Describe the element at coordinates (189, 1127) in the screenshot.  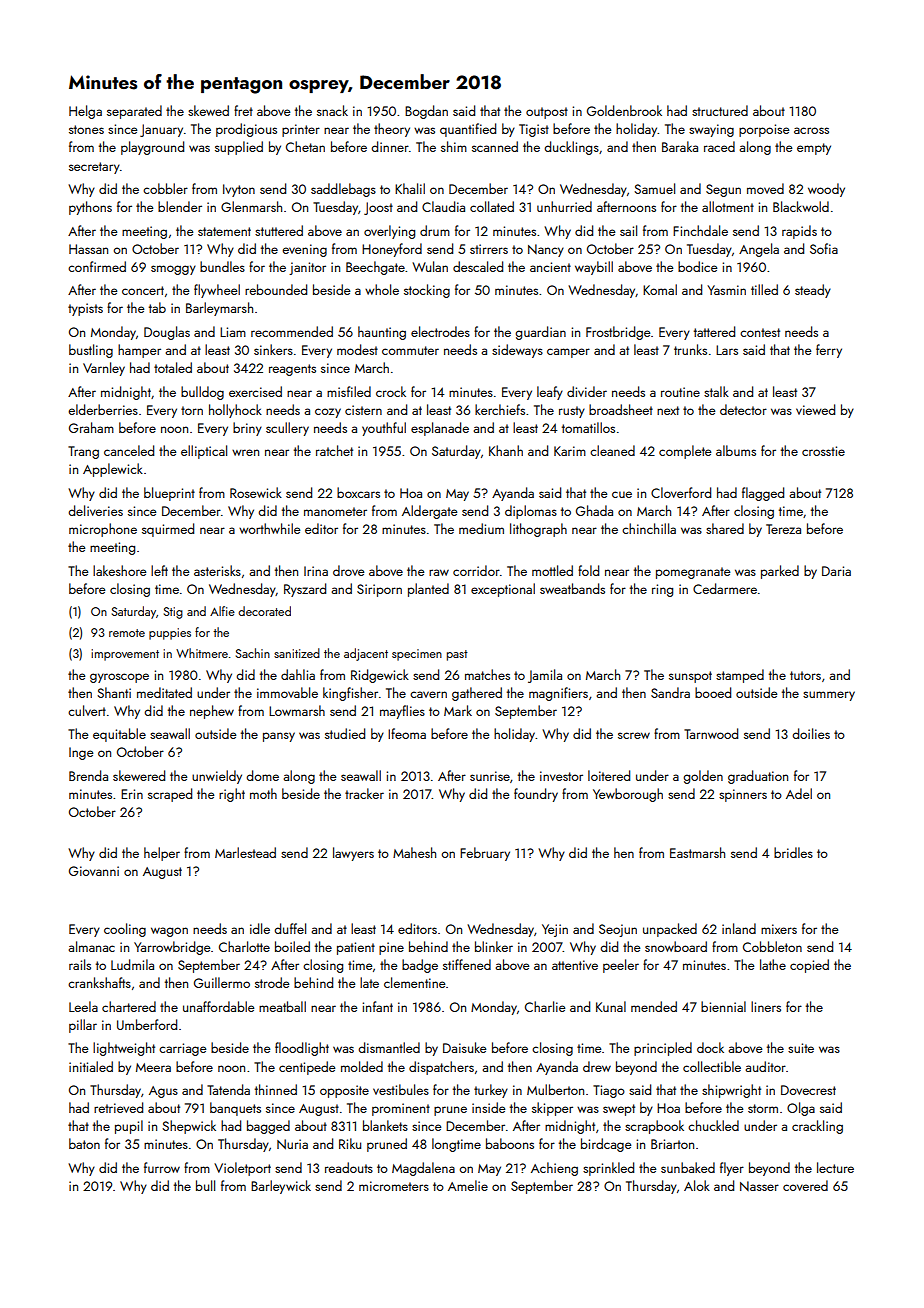
I see `Shepwick` at that location.
